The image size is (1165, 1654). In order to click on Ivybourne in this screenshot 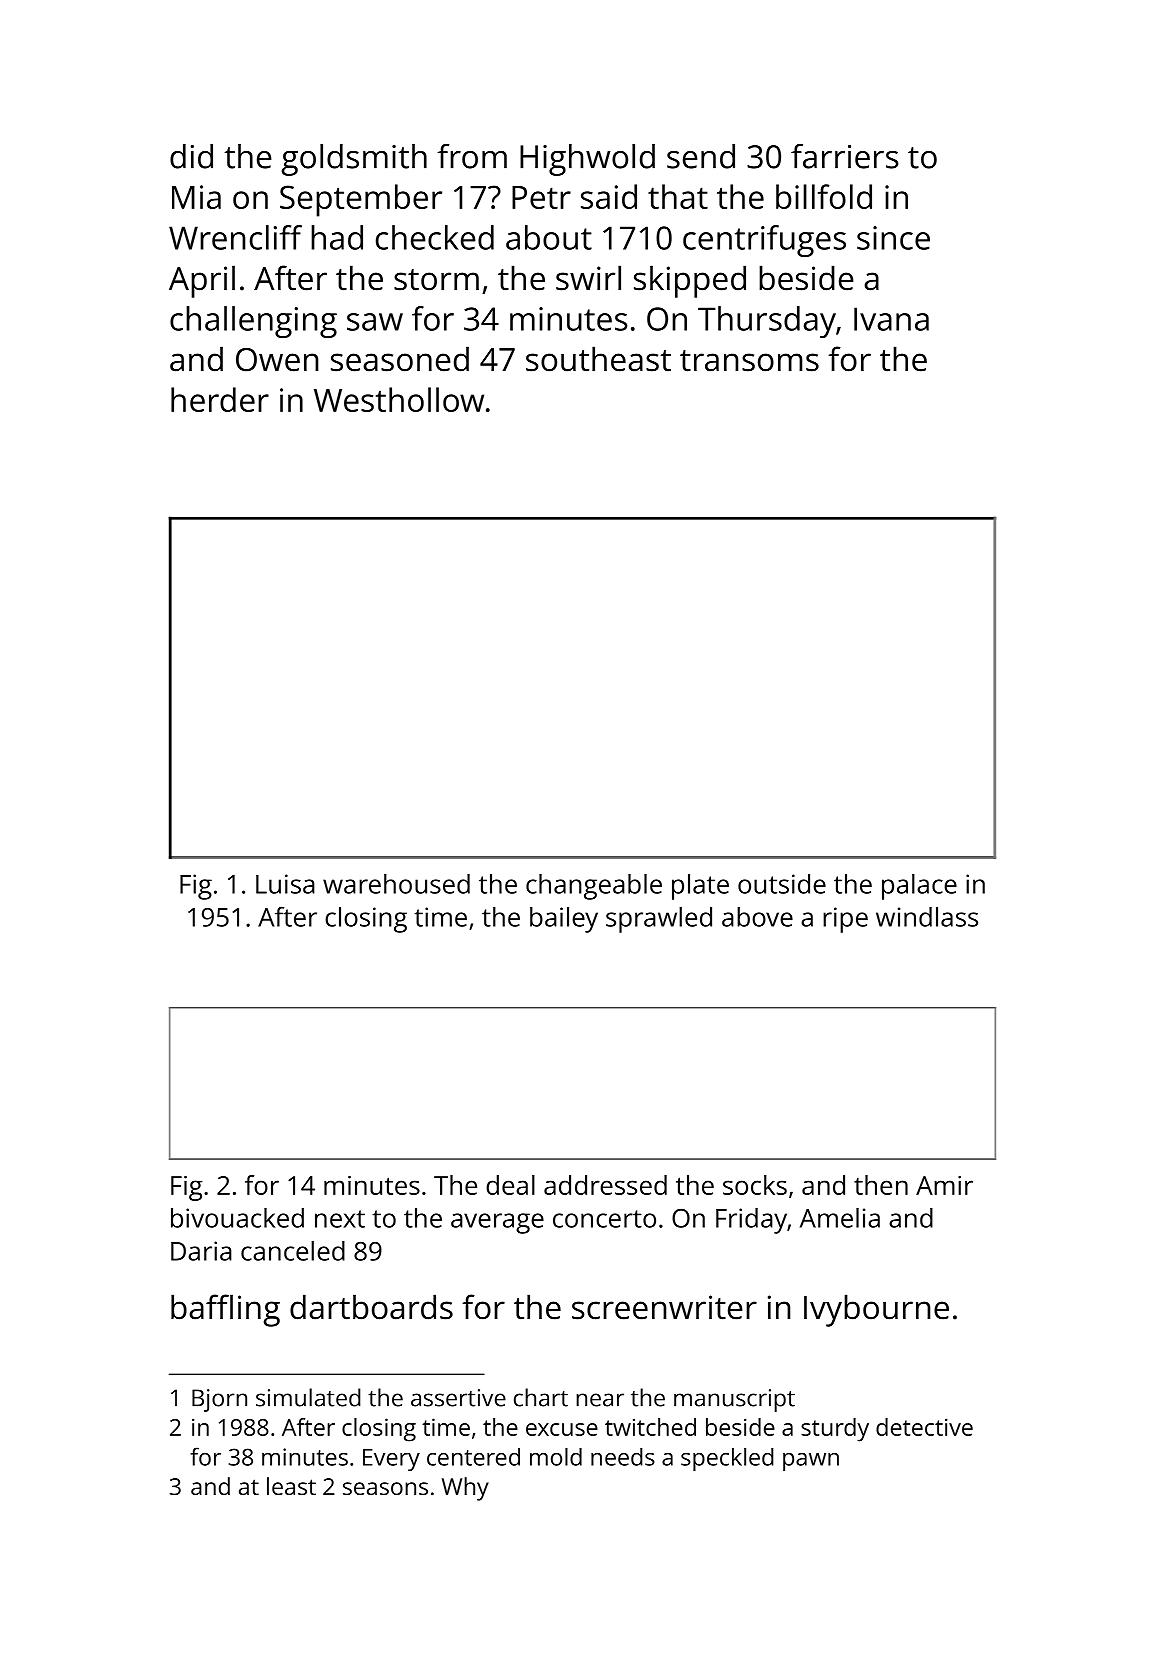, I will do `click(876, 1310)`.
